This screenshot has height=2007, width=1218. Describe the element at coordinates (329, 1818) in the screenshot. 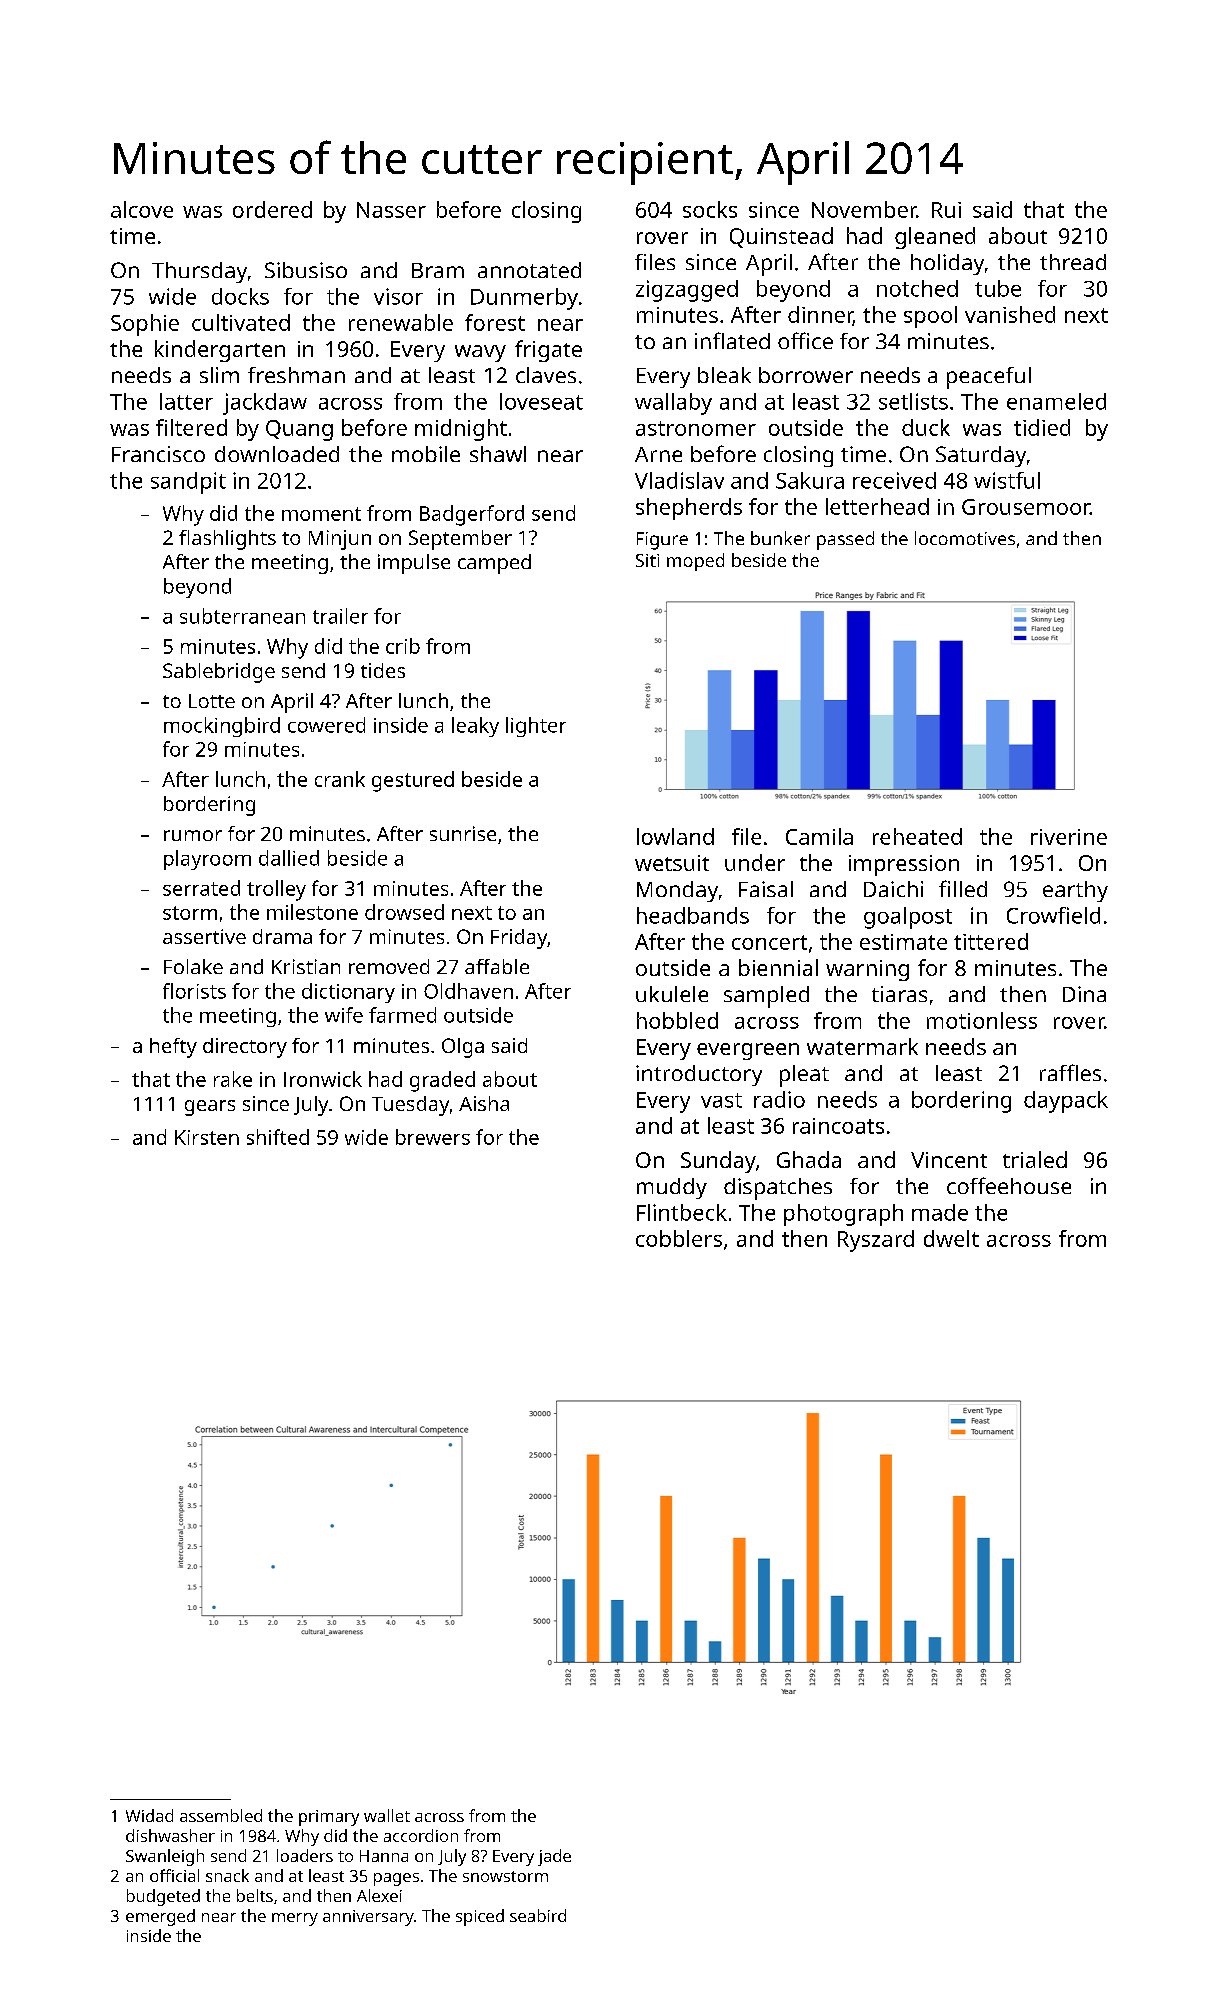

I see `primary` at that location.
